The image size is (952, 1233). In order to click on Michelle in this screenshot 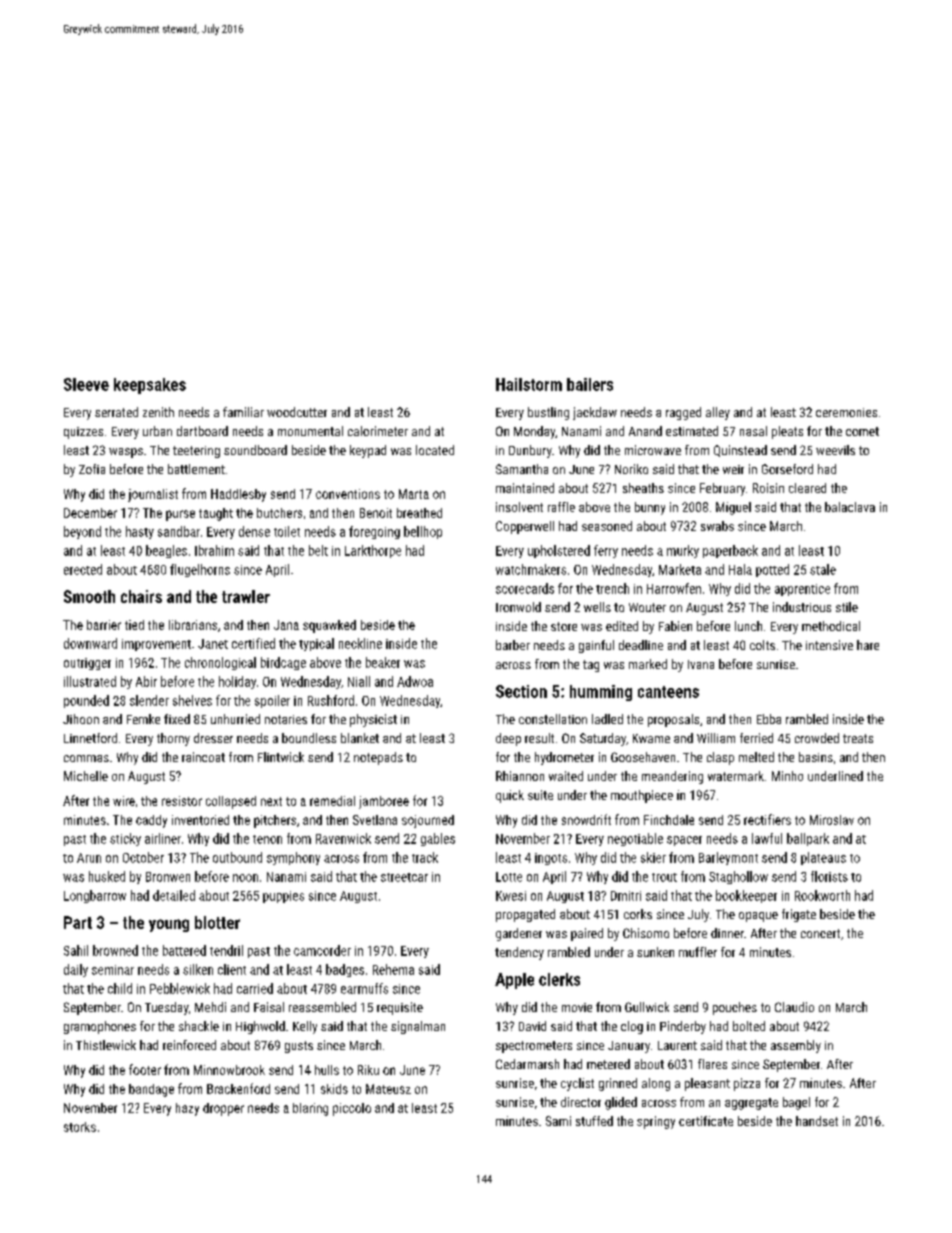, I will do `click(86, 776)`.
